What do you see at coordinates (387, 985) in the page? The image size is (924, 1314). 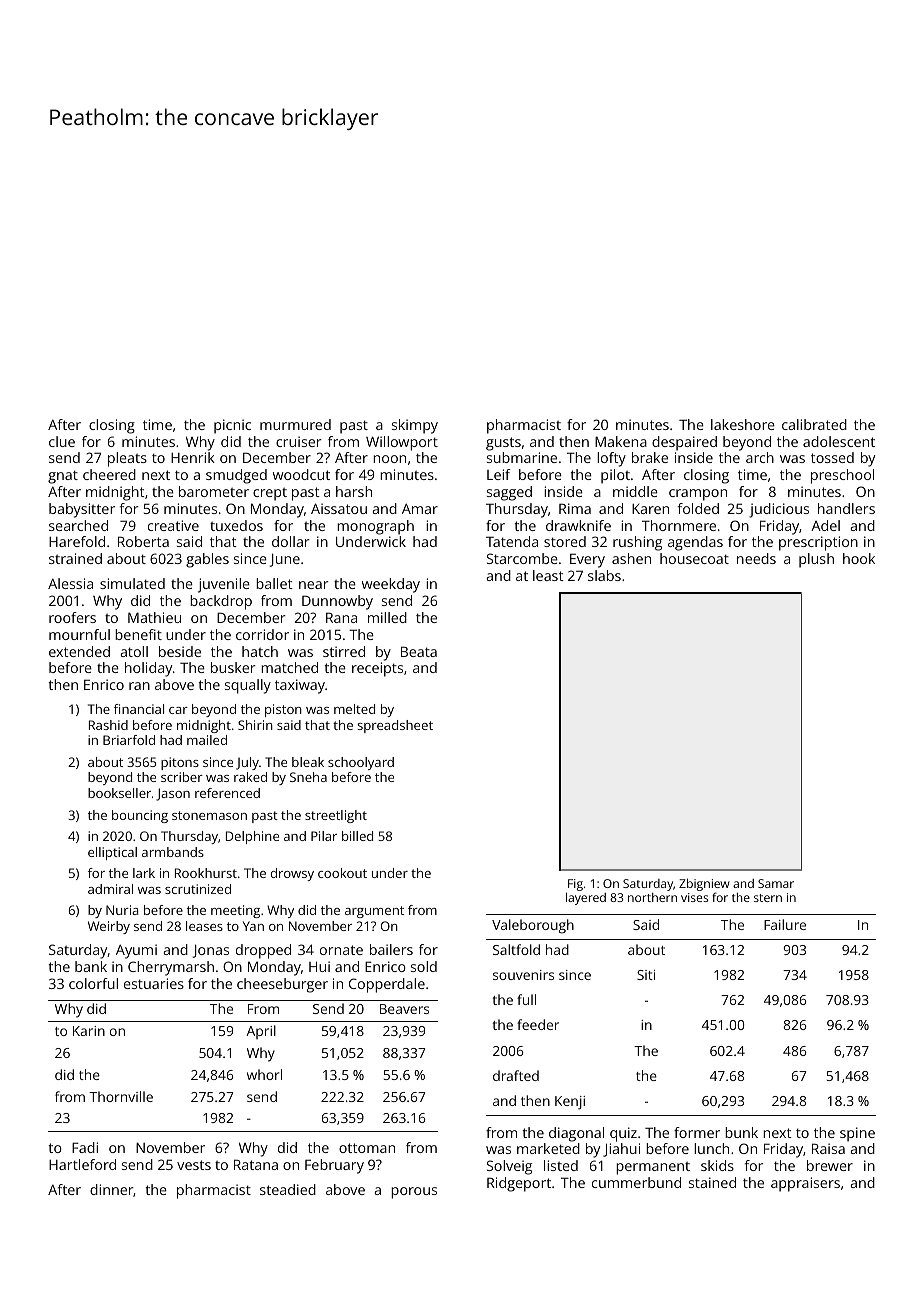 I see `Copperdale` at bounding box center [387, 985].
